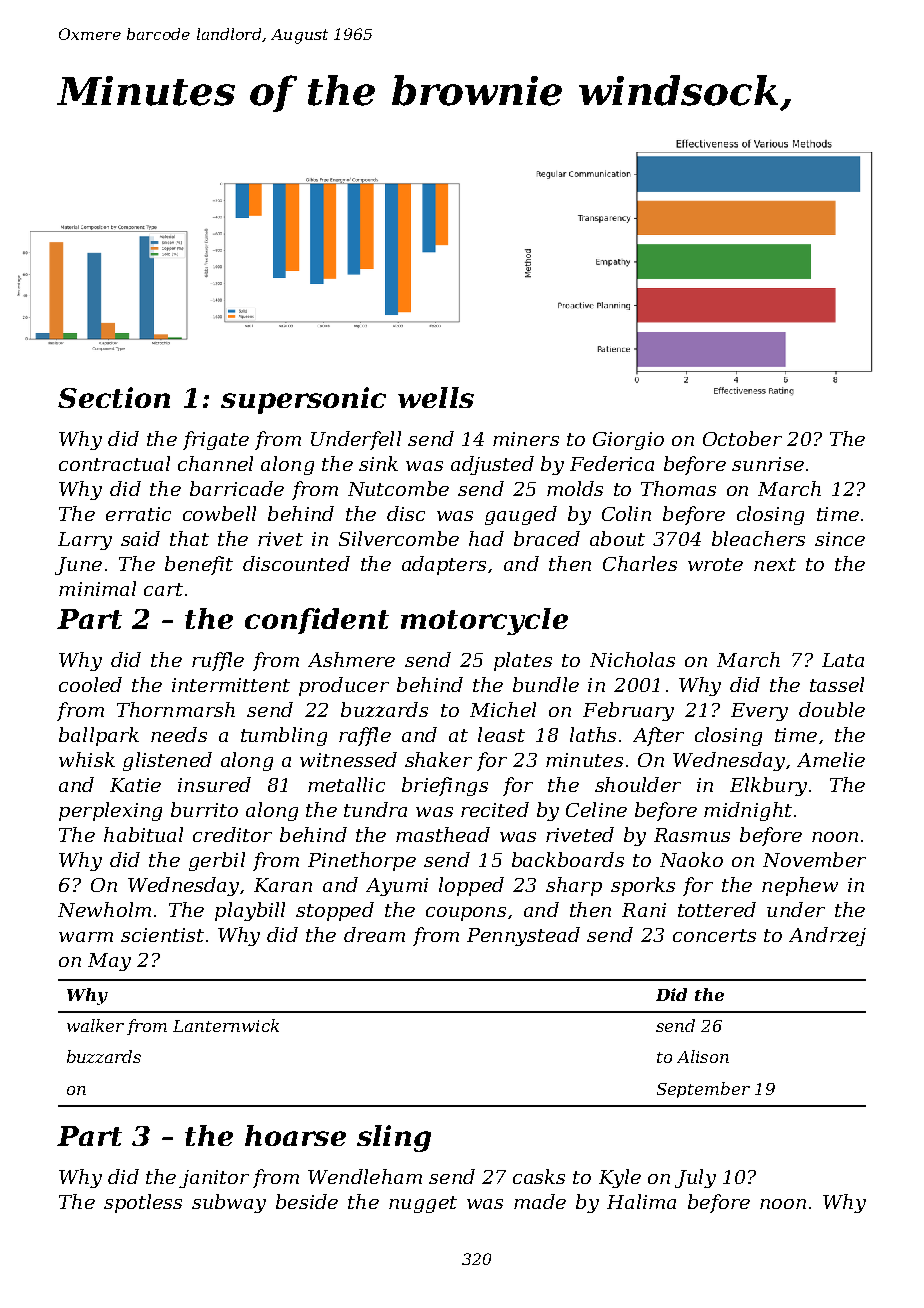 The height and width of the screenshot is (1308, 924). Describe the element at coordinates (620, 1178) in the screenshot. I see `Kyle` at that location.
